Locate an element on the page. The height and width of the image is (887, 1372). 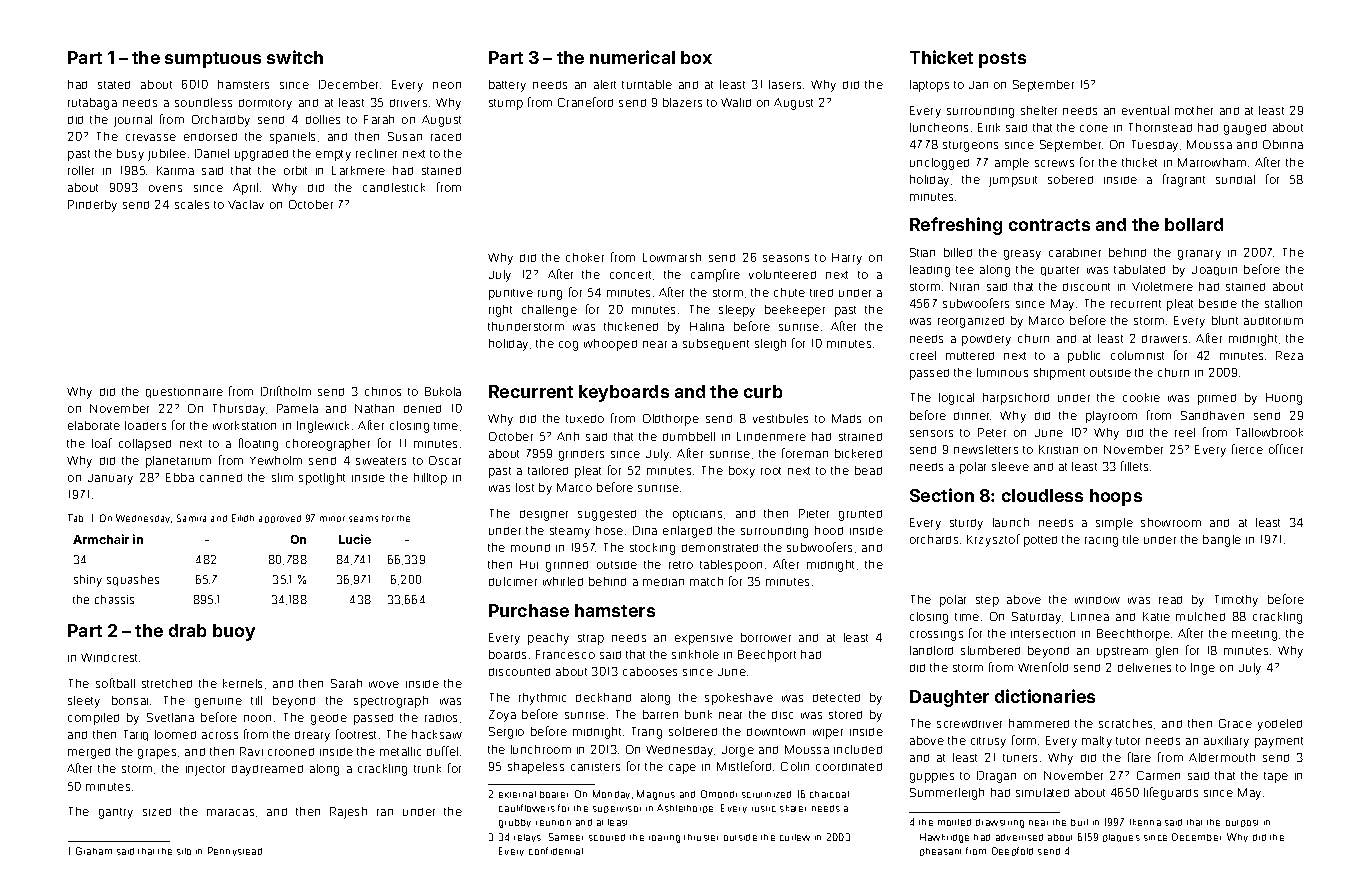
opticians is located at coordinates (697, 515).
